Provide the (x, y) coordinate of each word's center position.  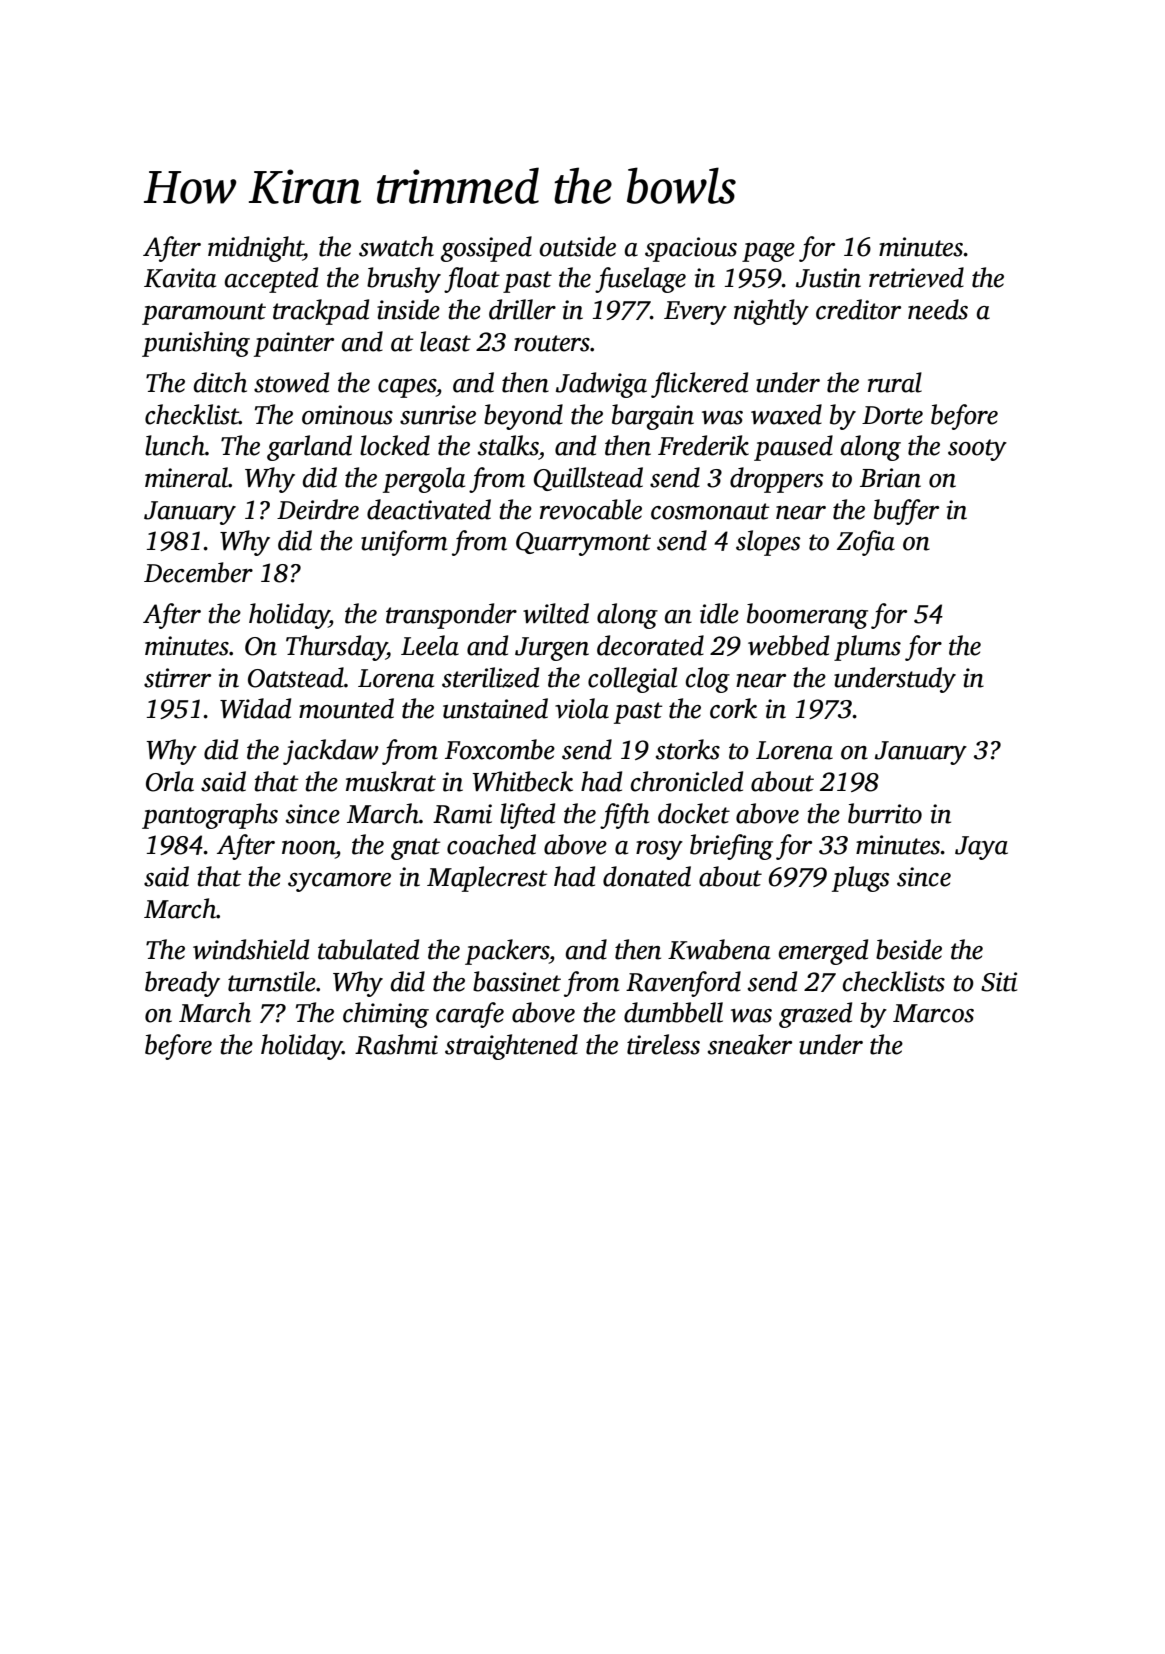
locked (395, 445)
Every (695, 313)
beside (909, 949)
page (768, 252)
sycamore (339, 882)
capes (407, 388)
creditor (858, 309)
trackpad (321, 312)
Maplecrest (487, 879)
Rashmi (396, 1044)
